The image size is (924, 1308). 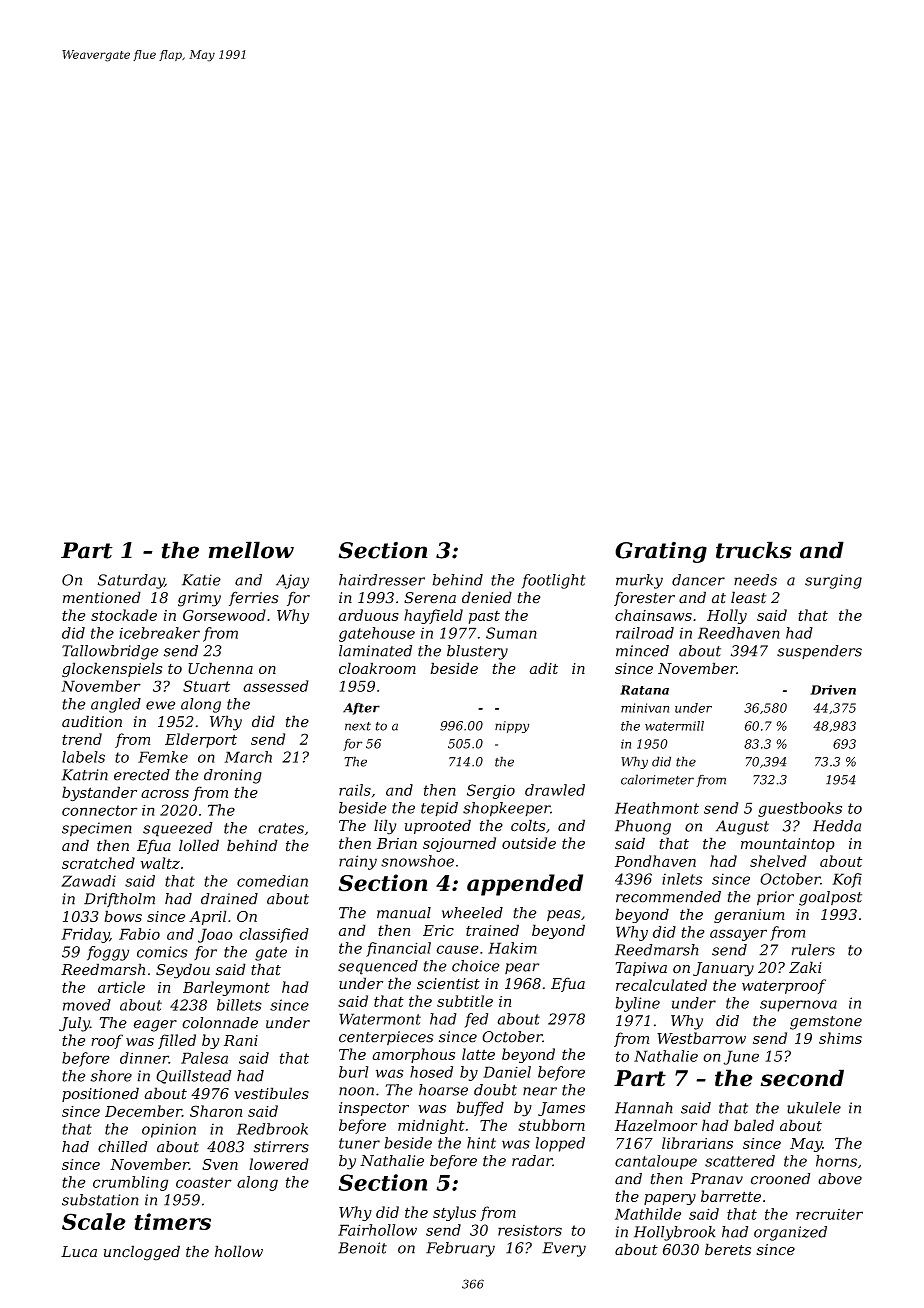 I want to click on Driven, so click(x=833, y=690).
